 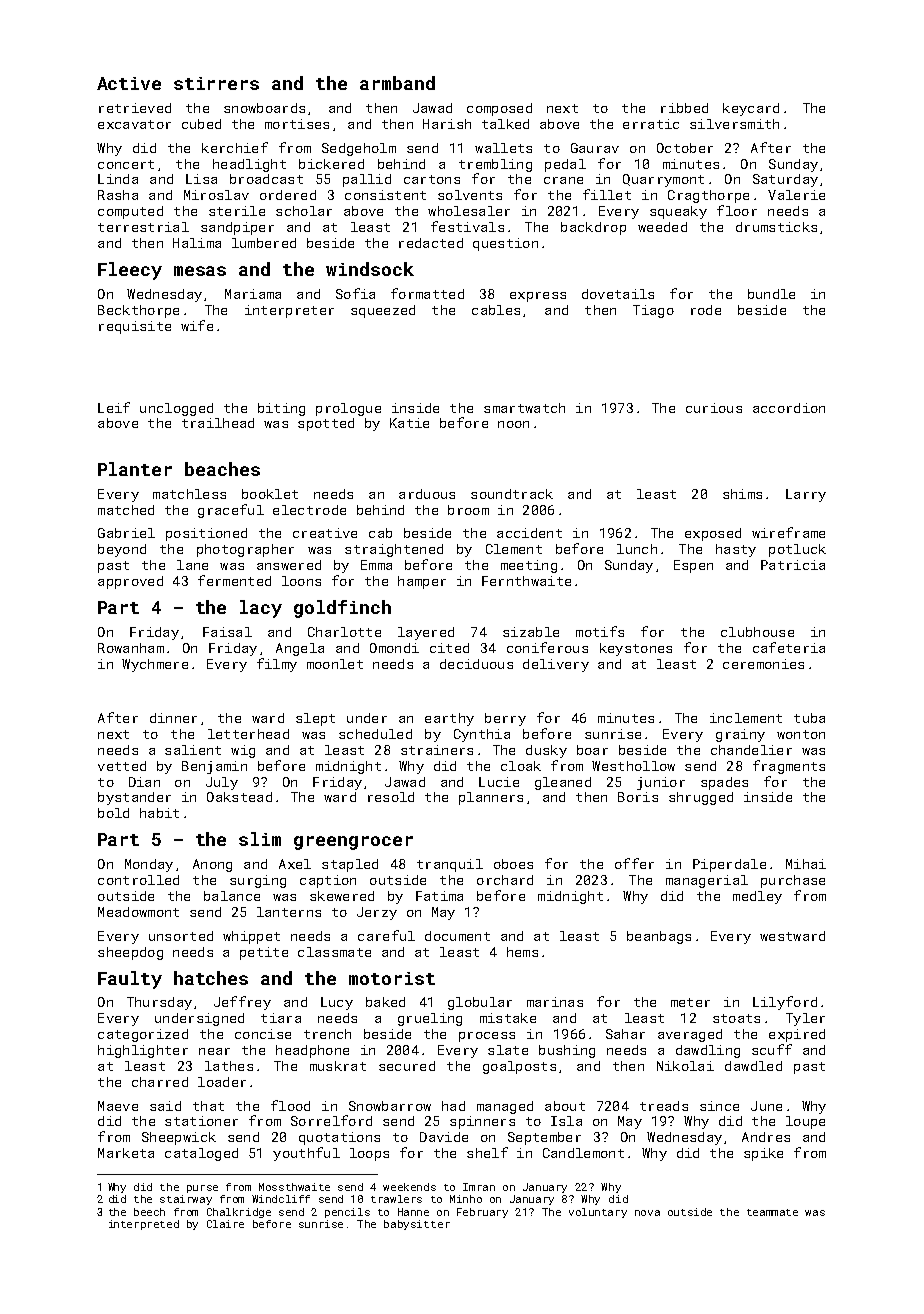 What do you see at coordinates (397, 83) in the screenshot?
I see `armband` at bounding box center [397, 83].
